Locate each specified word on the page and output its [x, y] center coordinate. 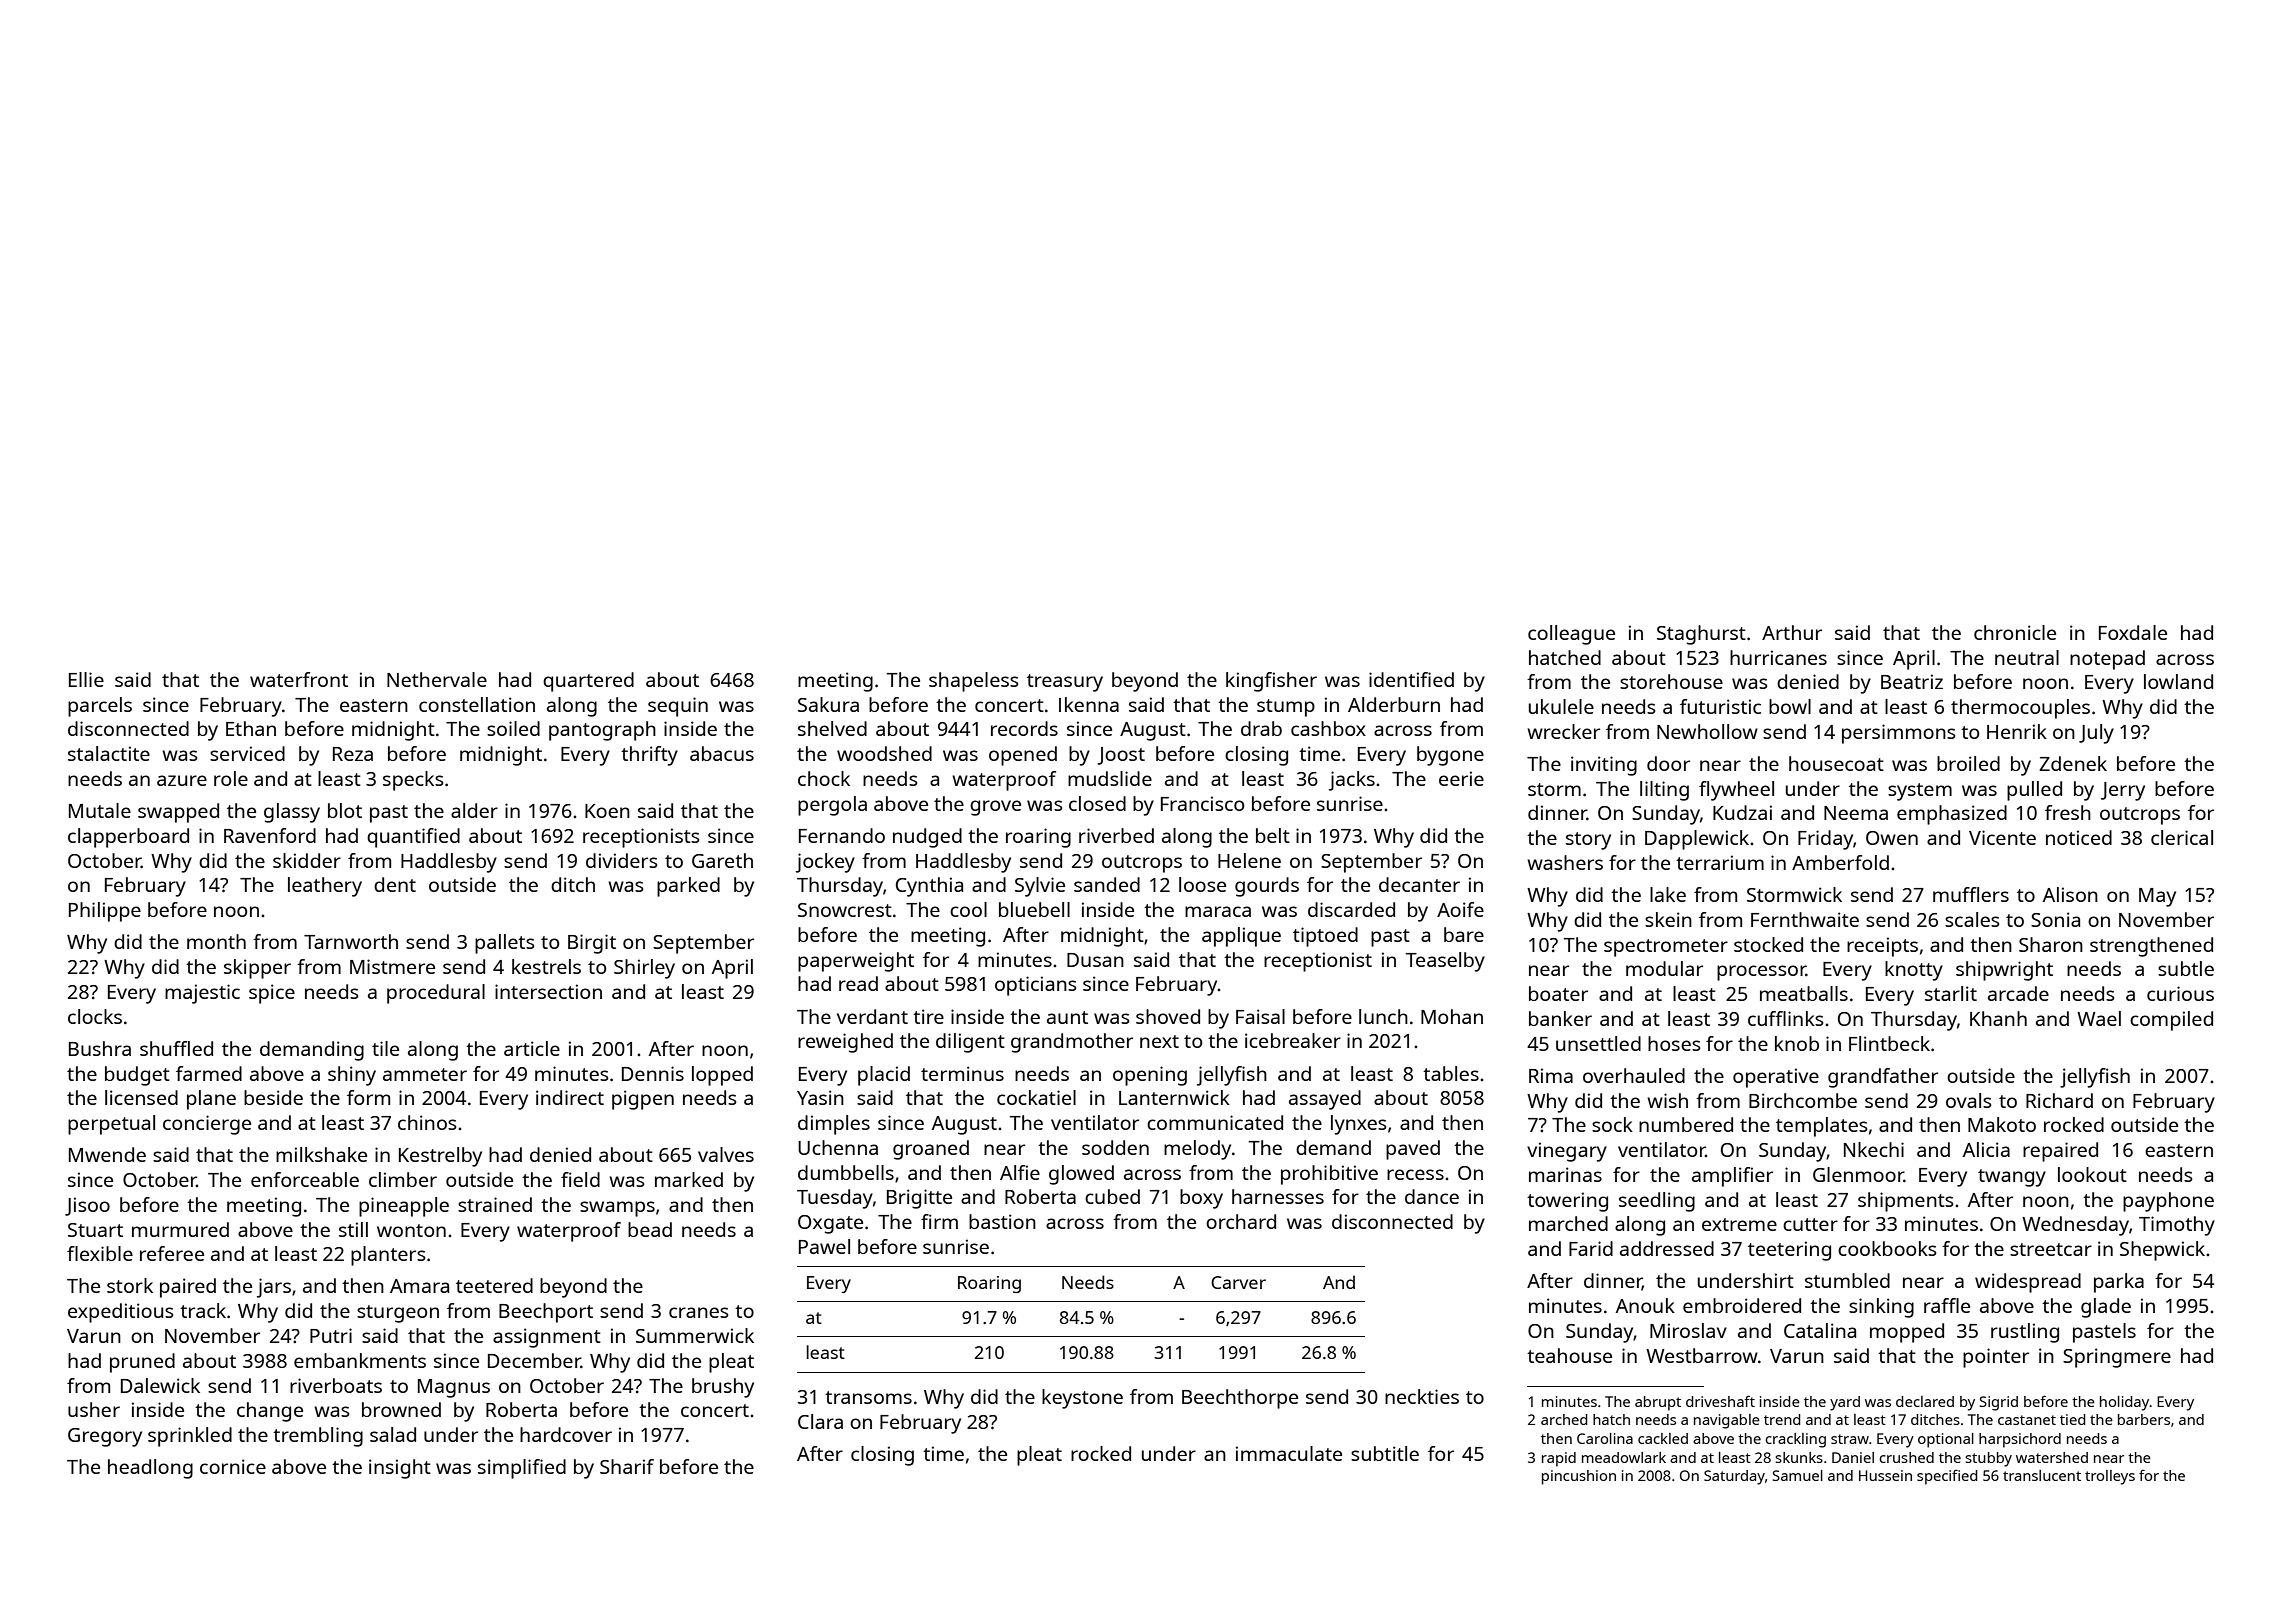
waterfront [299, 679]
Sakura [828, 704]
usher [94, 1409]
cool [968, 909]
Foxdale [2133, 632]
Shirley [644, 969]
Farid [1591, 1248]
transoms [868, 1397]
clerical [2182, 837]
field [580, 1179]
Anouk [1645, 1305]
